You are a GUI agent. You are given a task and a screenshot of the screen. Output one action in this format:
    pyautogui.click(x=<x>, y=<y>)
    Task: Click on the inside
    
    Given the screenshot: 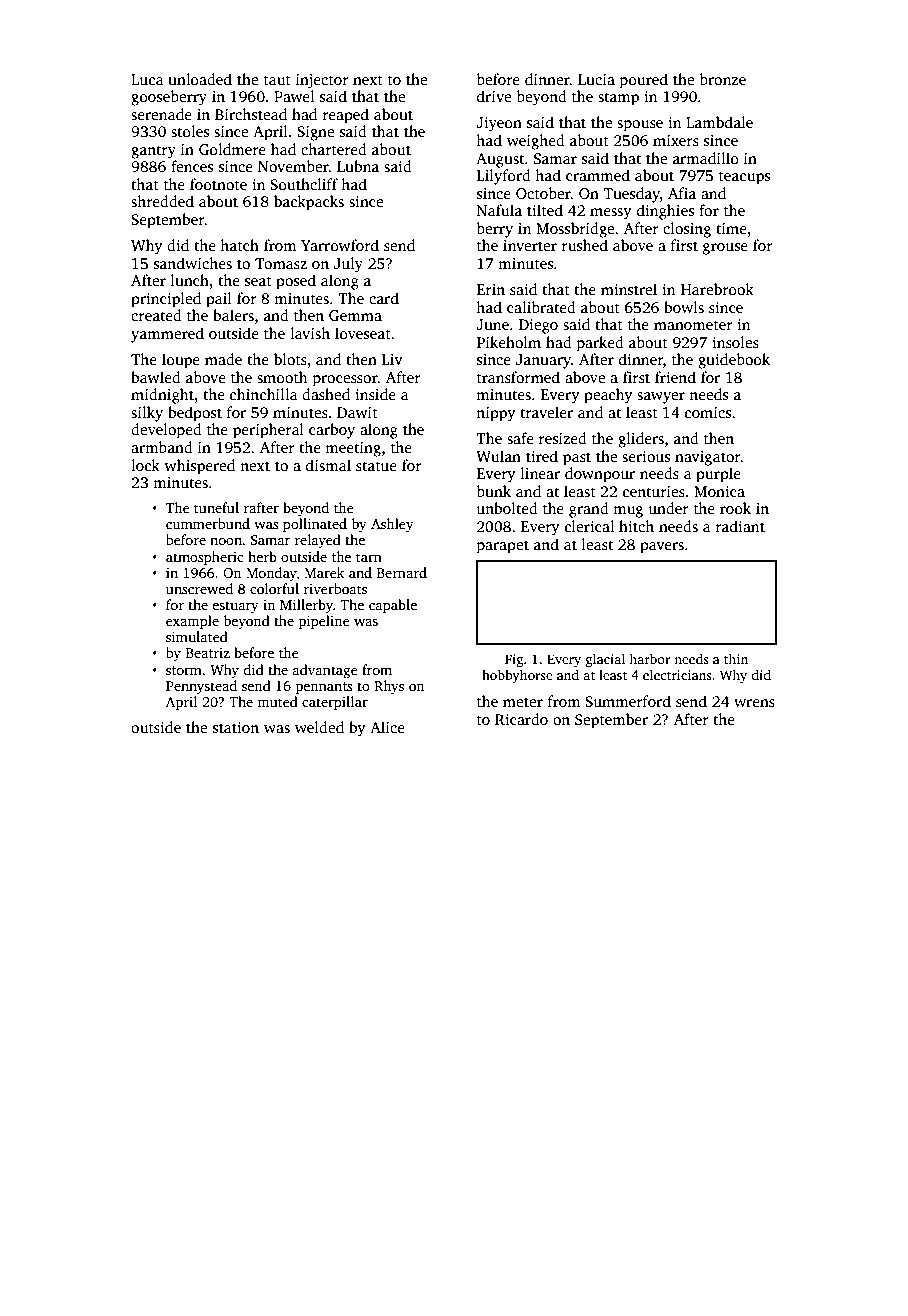 What is the action you would take?
    pyautogui.click(x=375, y=394)
